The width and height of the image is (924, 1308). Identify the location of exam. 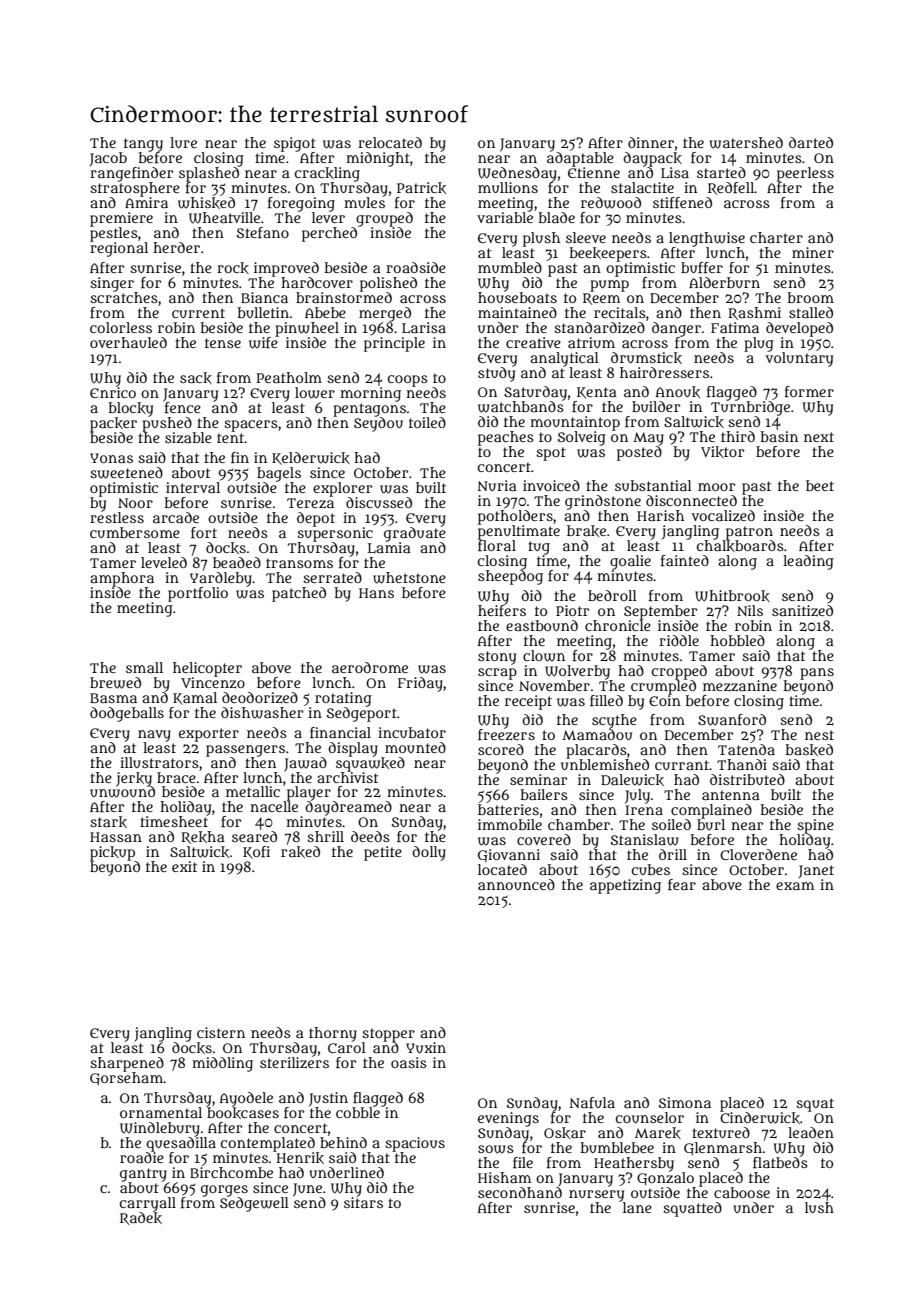
(795, 886).
